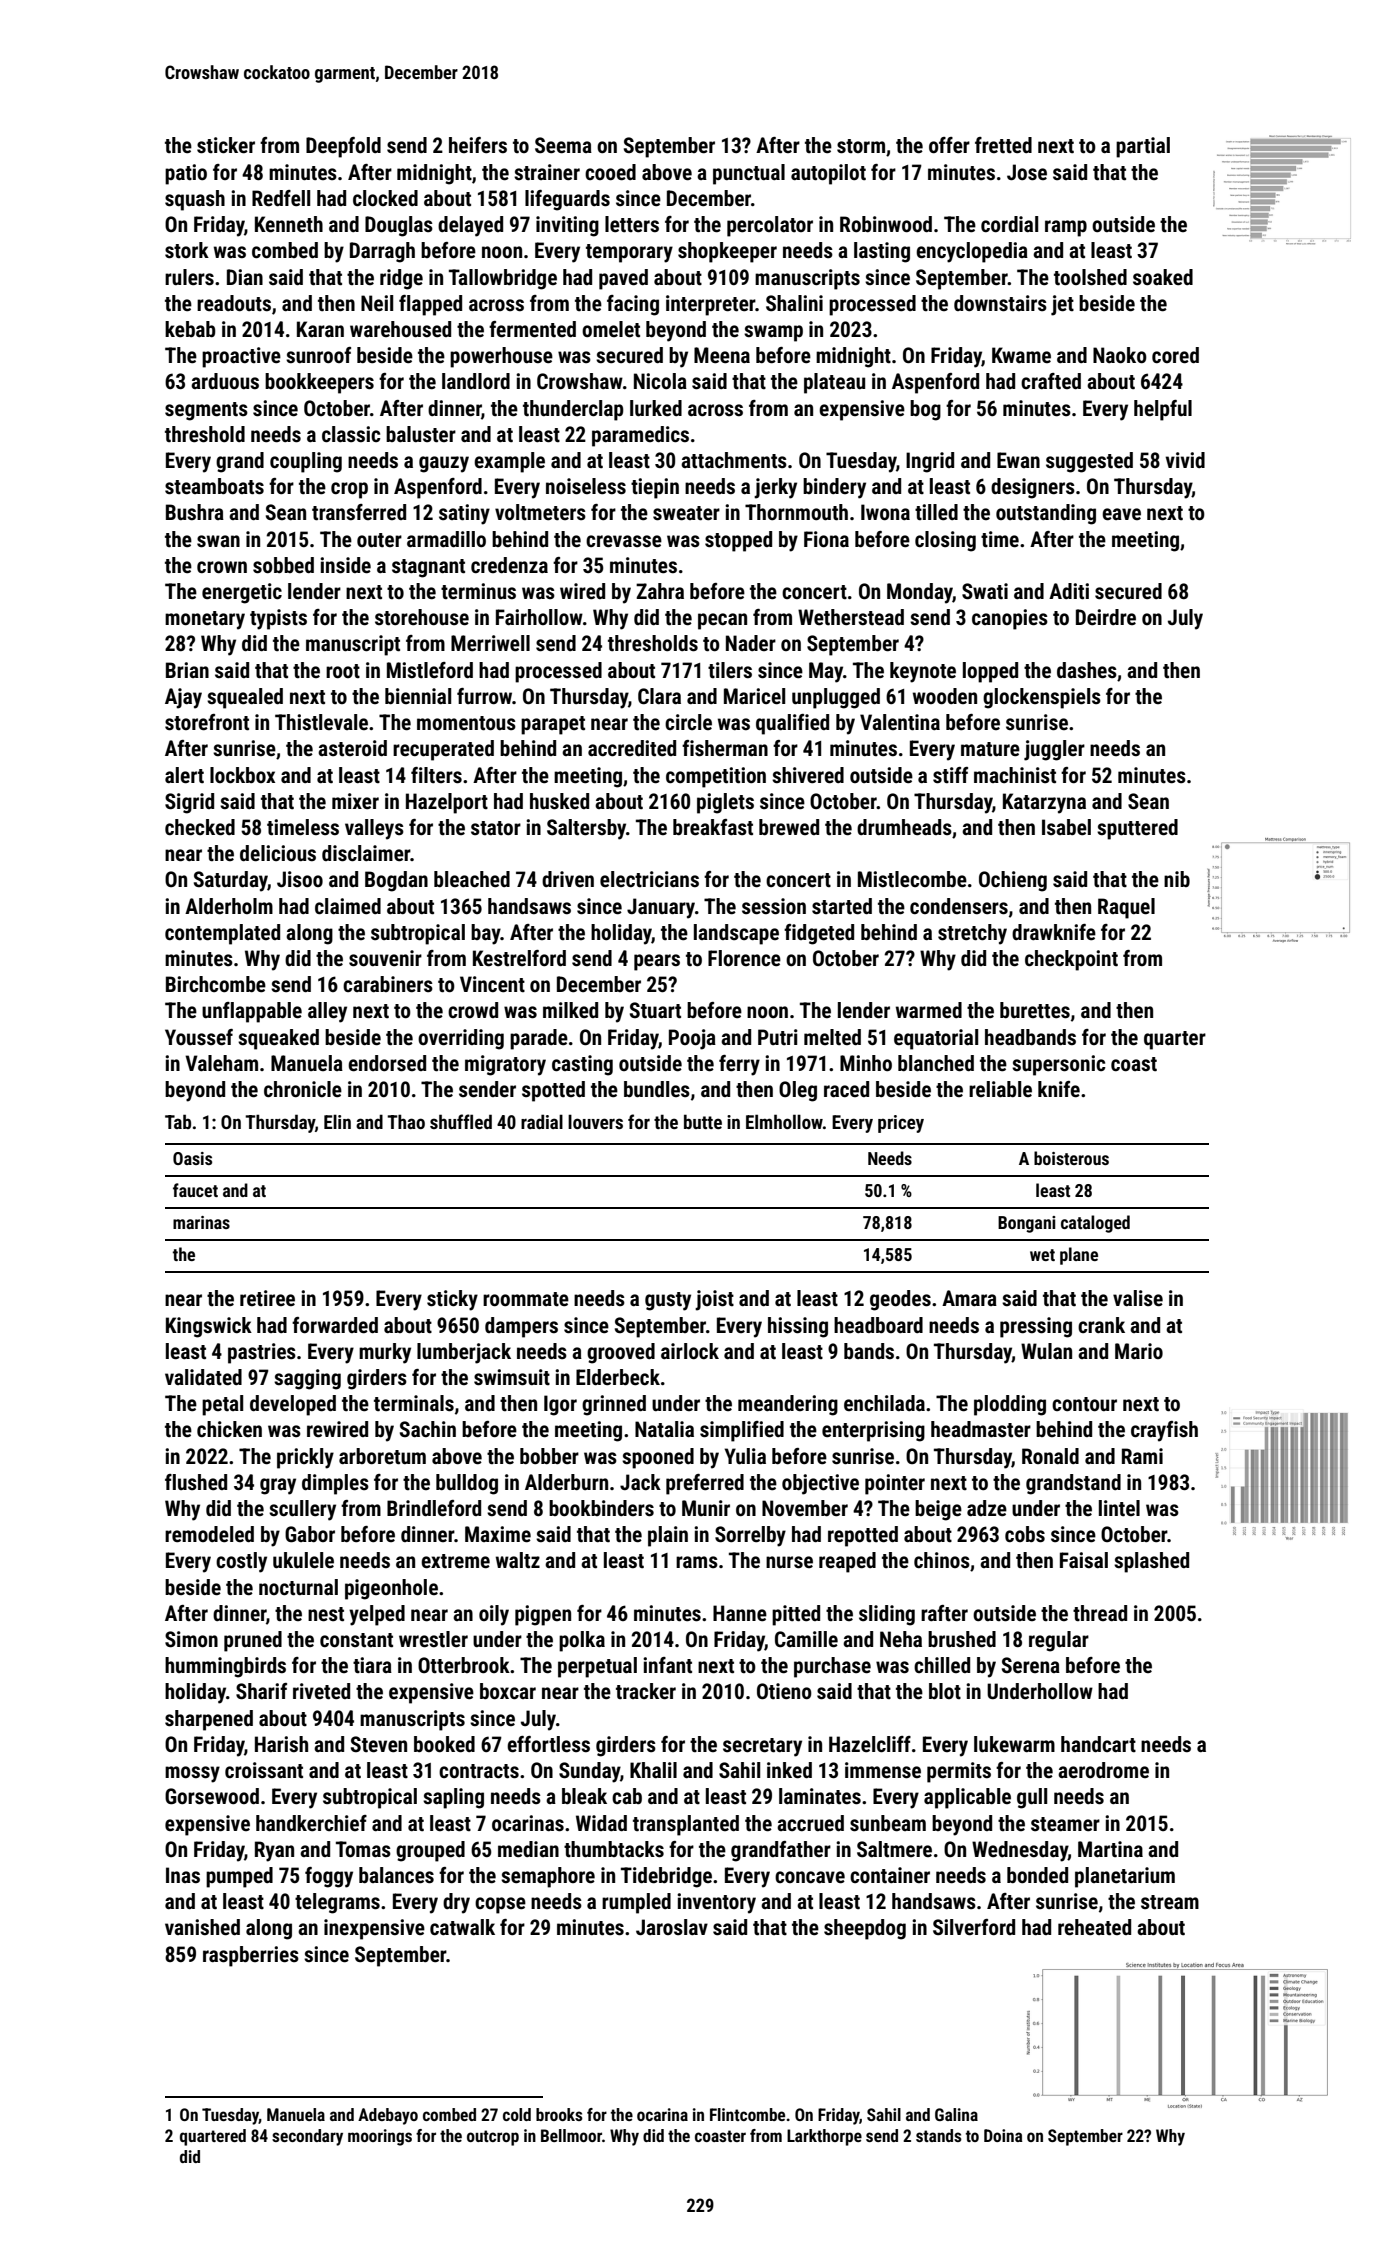 This screenshot has width=1373, height=2261. Describe the element at coordinates (216, 984) in the screenshot. I see `Birchcombe` at that location.
